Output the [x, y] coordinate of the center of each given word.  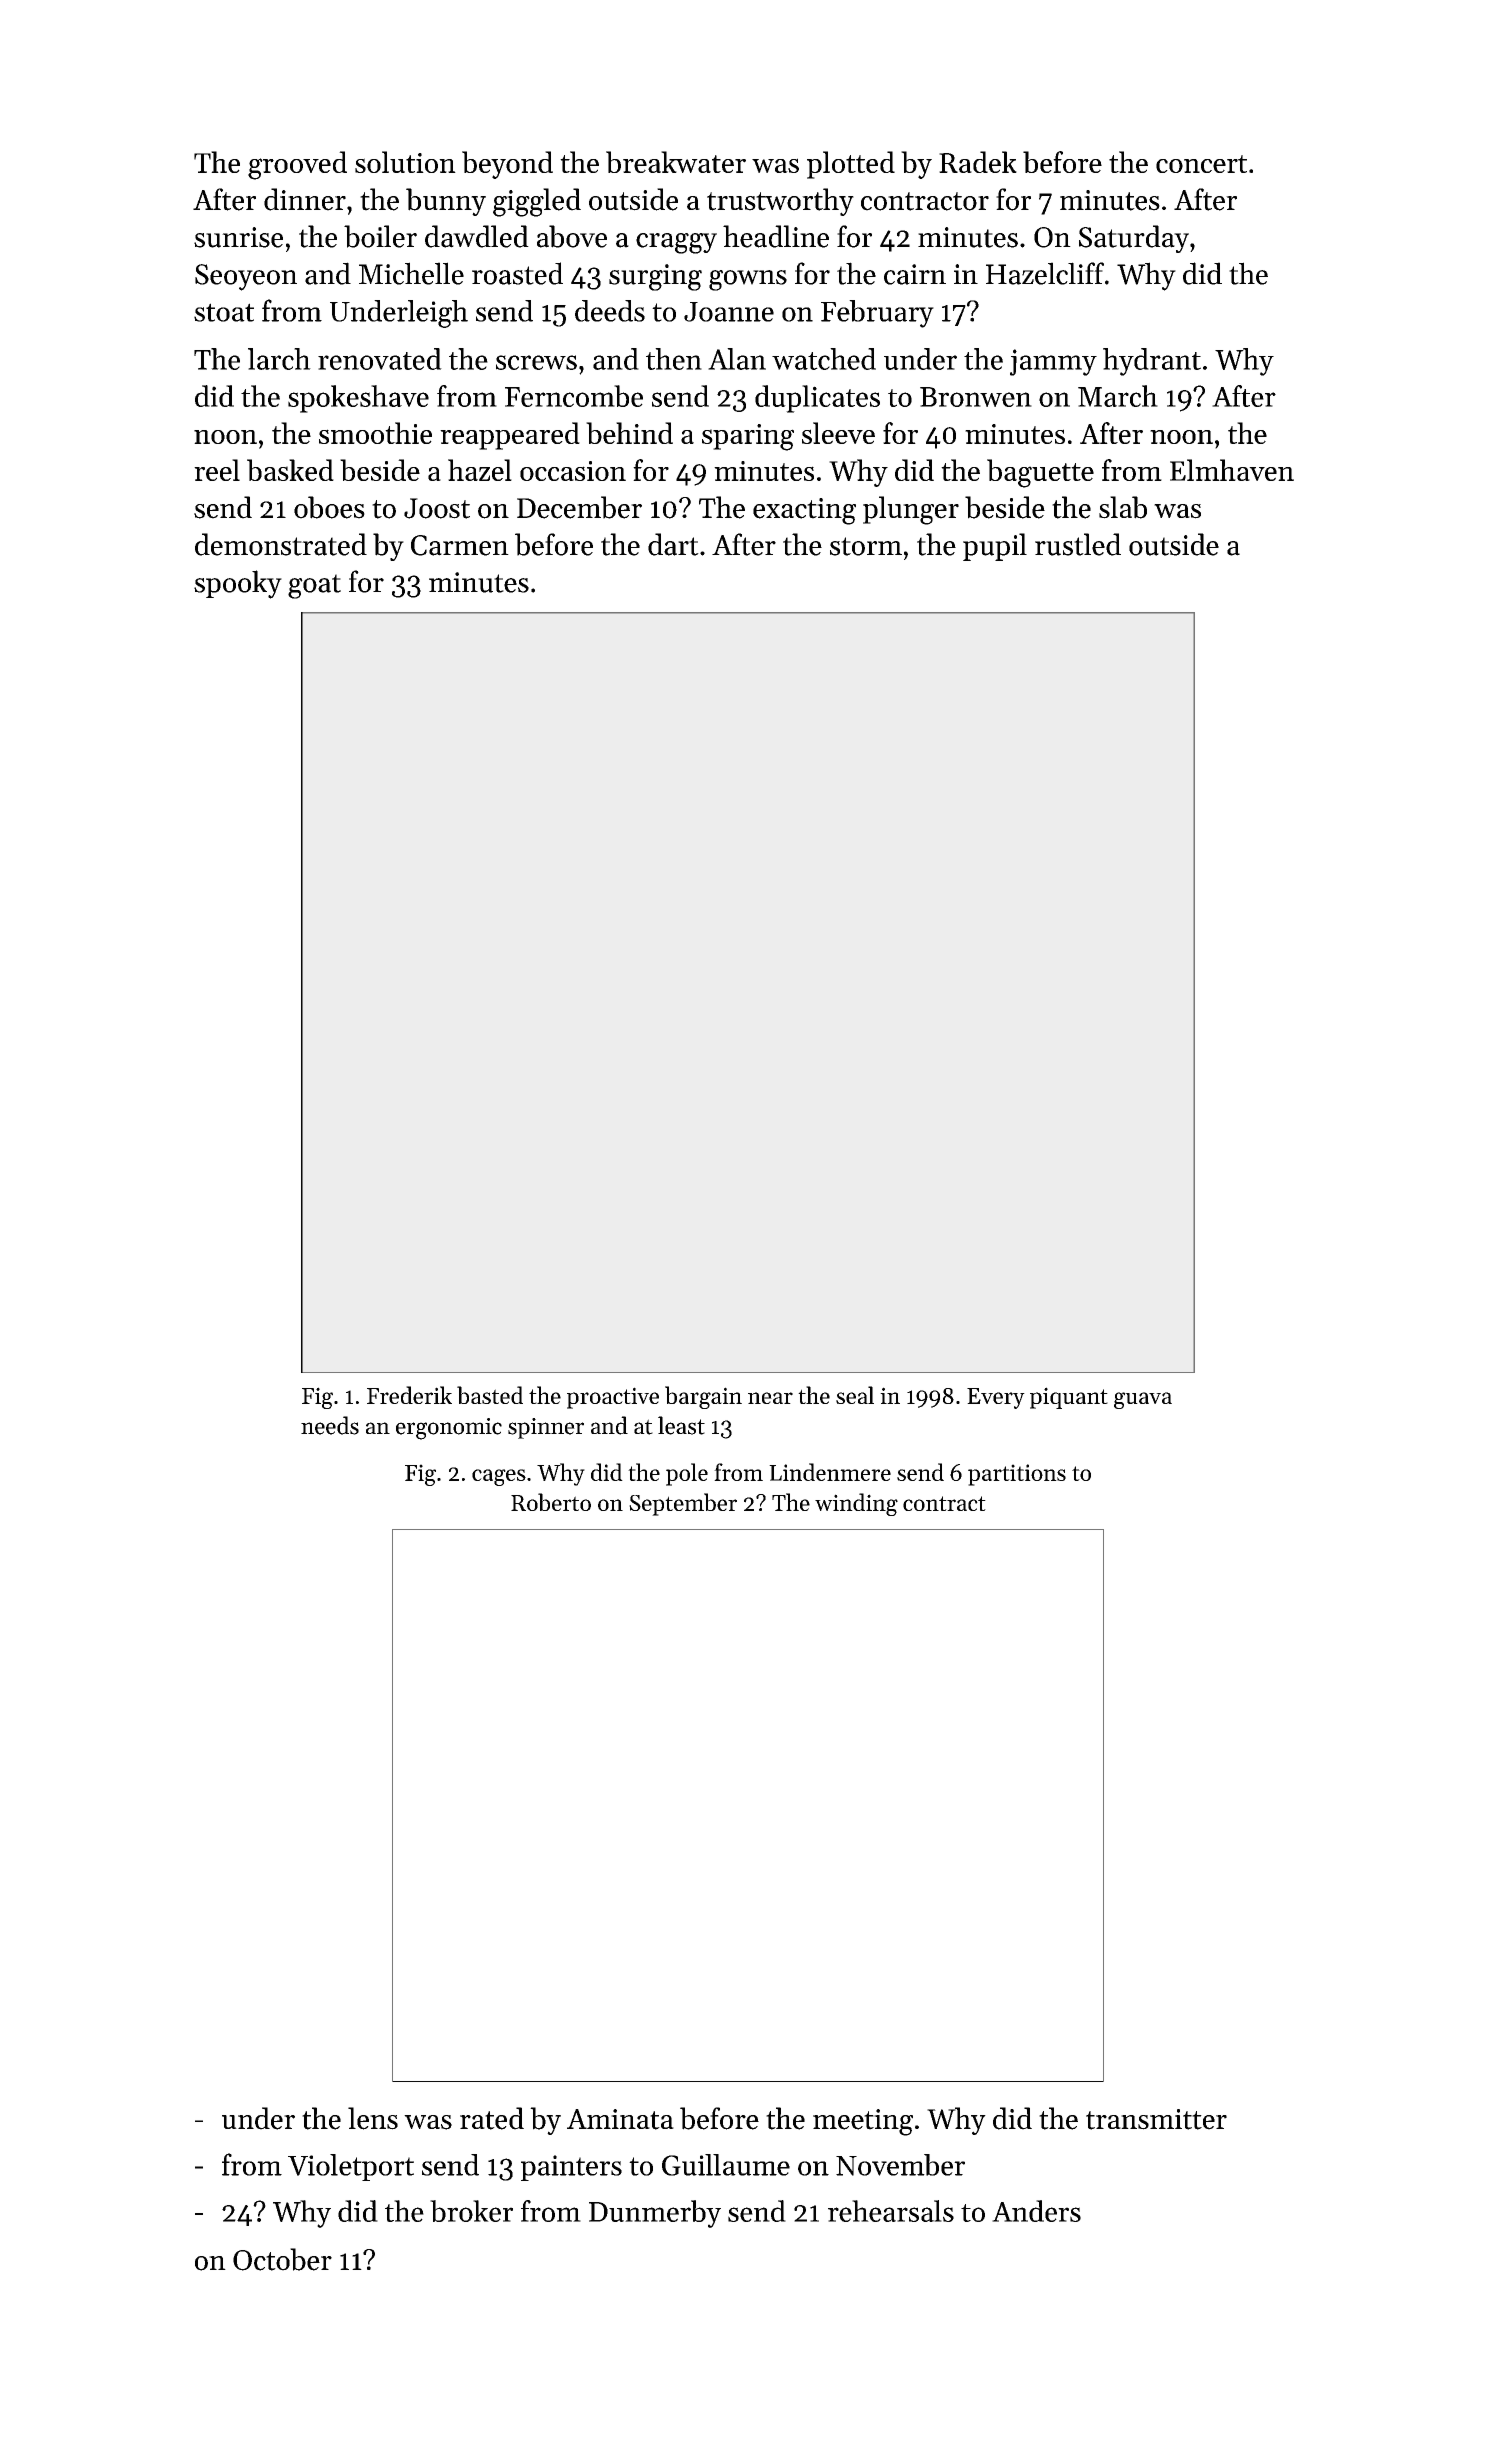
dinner [305, 199]
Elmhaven [1232, 470]
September [683, 1504]
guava [1143, 1400]
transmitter [1156, 2119]
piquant [1069, 1398]
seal [855, 1395]
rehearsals [891, 2211]
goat [314, 586]
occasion [573, 471]
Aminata [620, 2119]
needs [330, 1425]
